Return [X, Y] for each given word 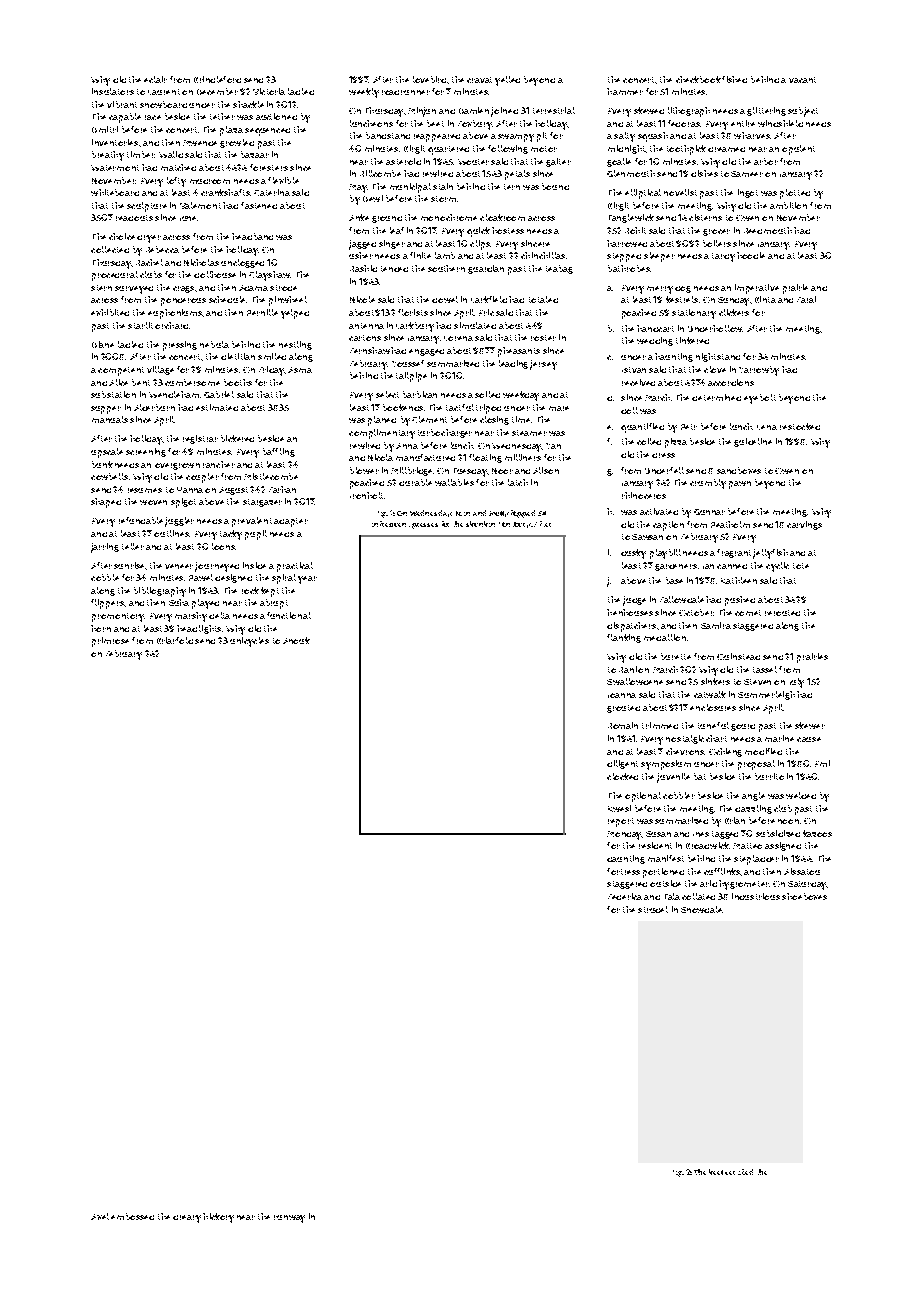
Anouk [296, 640]
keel [716, 1172]
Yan [553, 446]
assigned [783, 846]
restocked [800, 426]
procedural [115, 276]
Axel [100, 1216]
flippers [108, 604]
